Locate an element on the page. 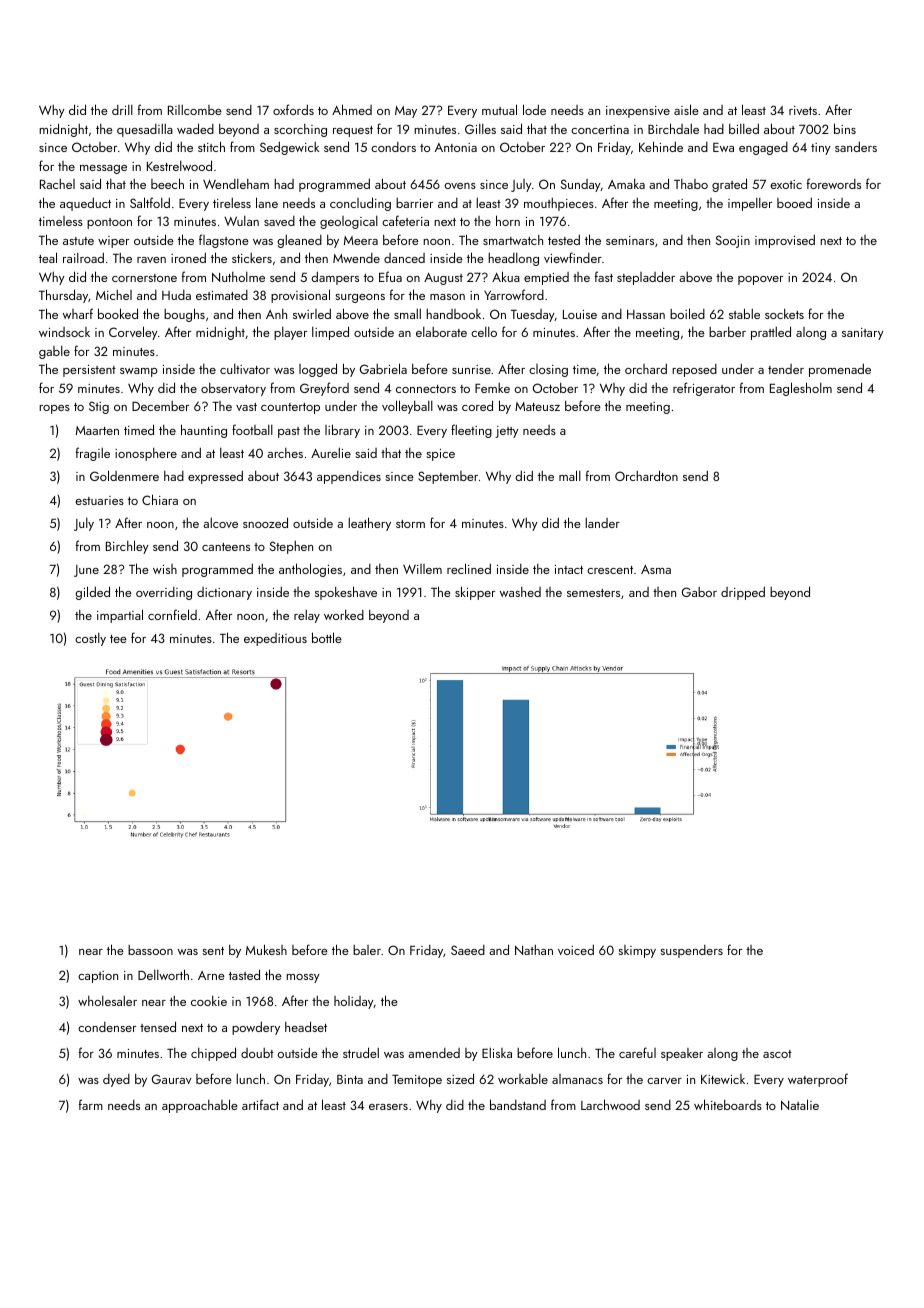 The width and height of the page is (924, 1308). spice is located at coordinates (440, 455).
